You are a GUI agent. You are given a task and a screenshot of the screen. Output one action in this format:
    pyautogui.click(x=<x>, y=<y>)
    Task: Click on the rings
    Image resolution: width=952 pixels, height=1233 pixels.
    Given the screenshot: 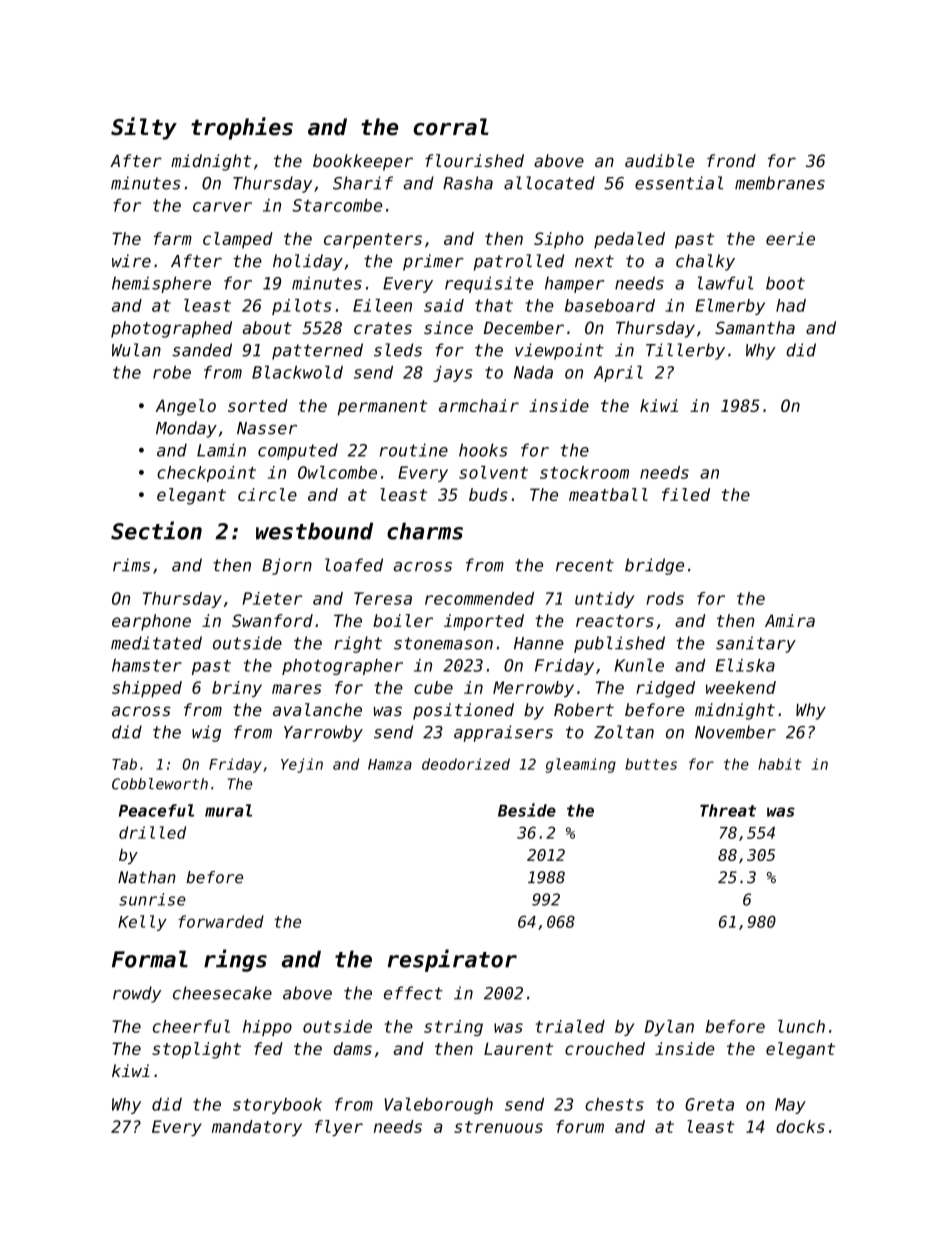 What is the action you would take?
    pyautogui.click(x=235, y=960)
